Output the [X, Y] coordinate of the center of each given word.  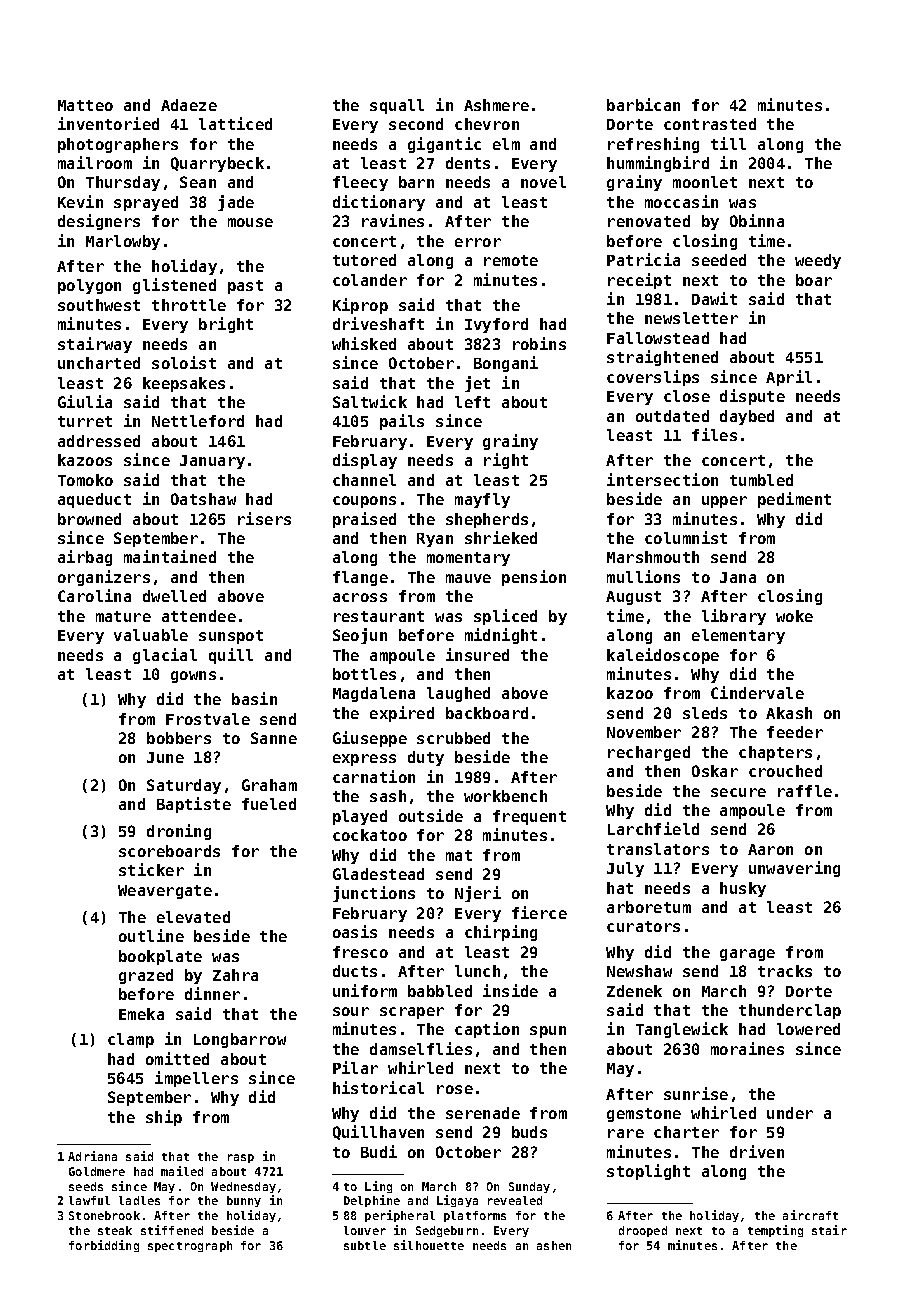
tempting [775, 1231]
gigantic [444, 145]
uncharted [99, 363]
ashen [554, 1245]
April [789, 378]
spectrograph [190, 1246]
